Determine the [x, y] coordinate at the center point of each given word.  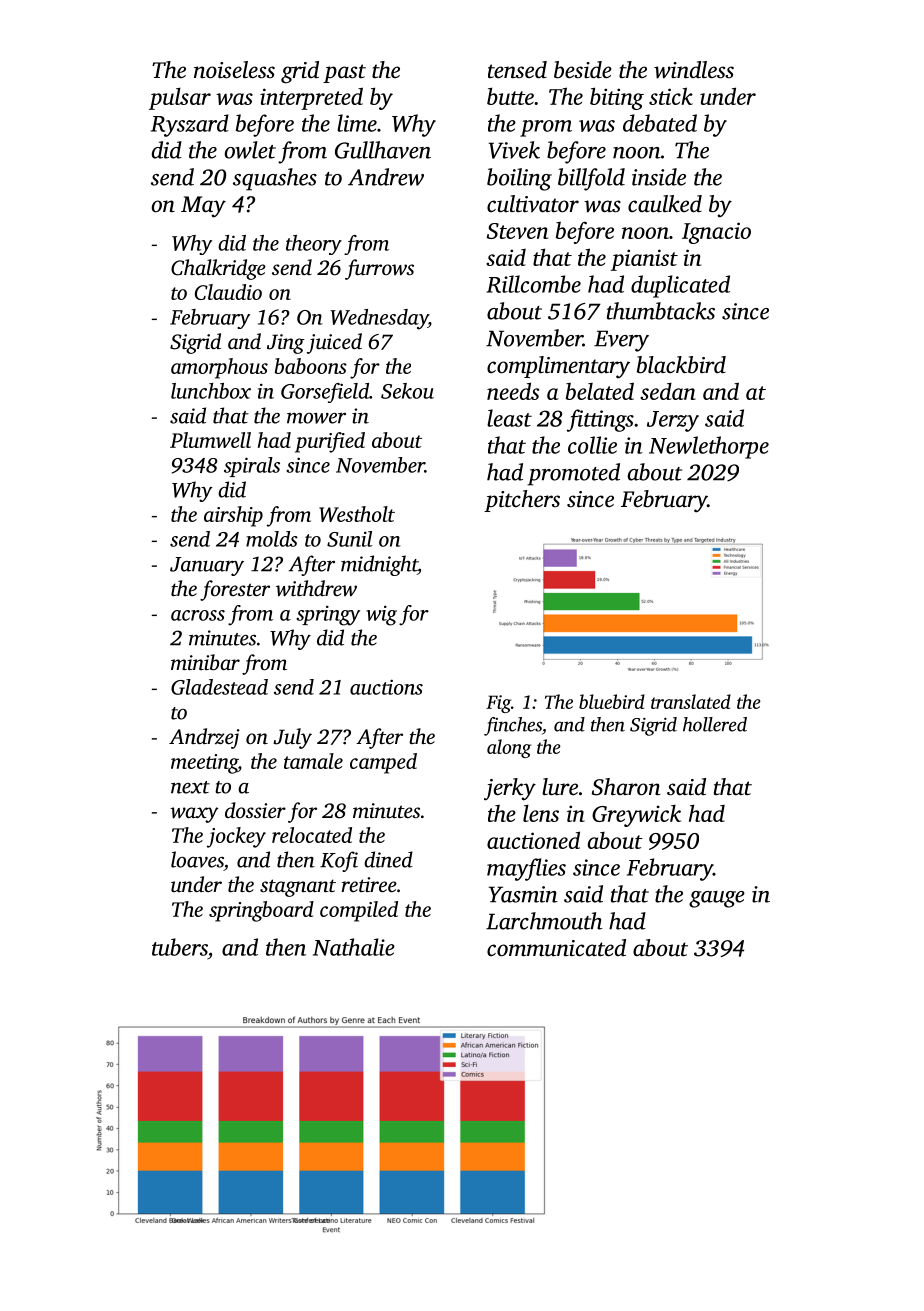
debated [660, 123]
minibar [205, 662]
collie [592, 445]
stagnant [298, 888]
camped [383, 763]
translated [691, 701]
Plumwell [210, 440]
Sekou [407, 391]
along [509, 748]
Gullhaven [383, 150]
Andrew [386, 177]
